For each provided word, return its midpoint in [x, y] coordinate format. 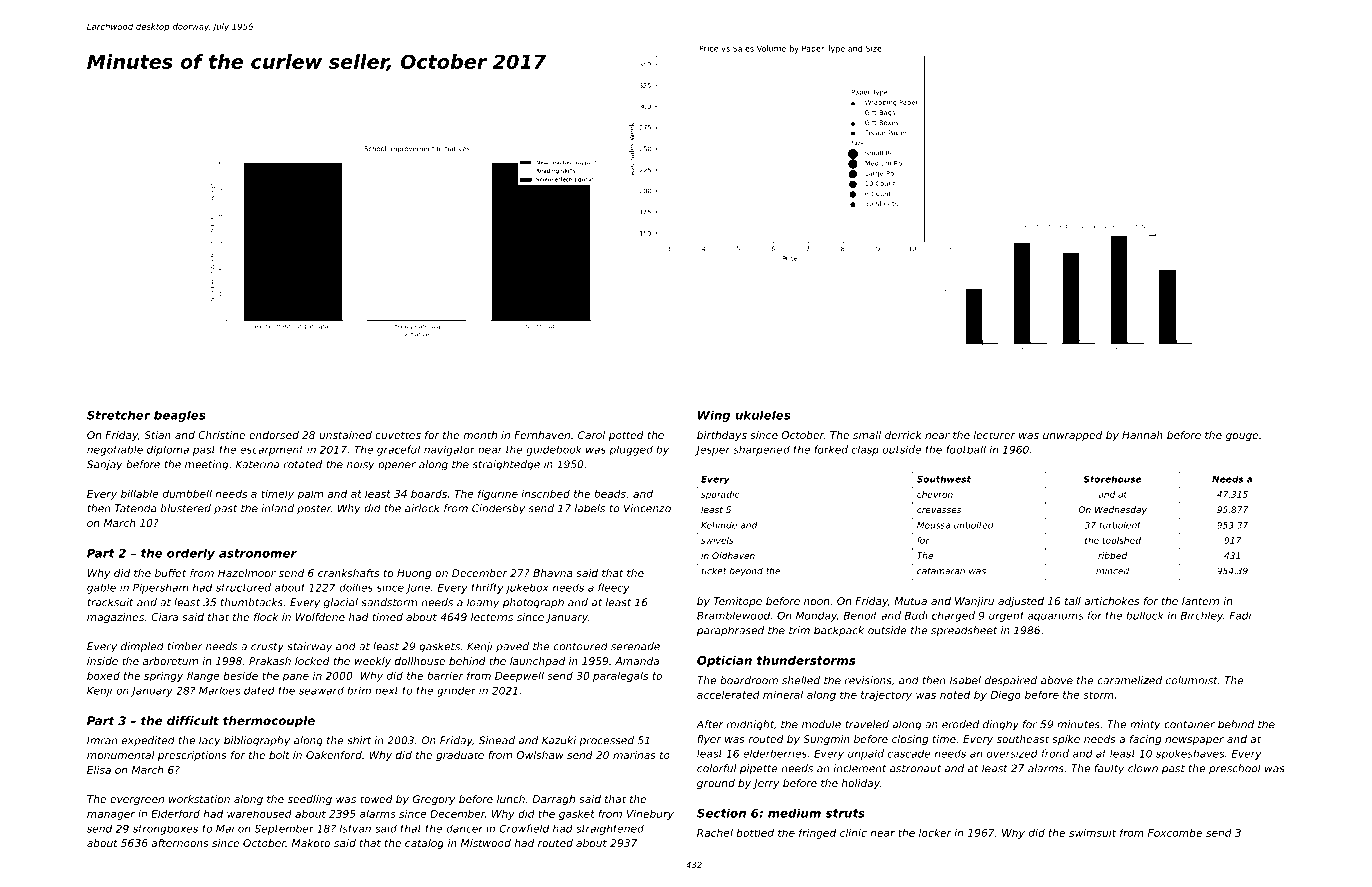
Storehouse [1113, 479]
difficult [193, 720]
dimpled [142, 647]
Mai [225, 828]
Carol [591, 435]
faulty [1109, 769]
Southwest [944, 479]
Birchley [1201, 616]
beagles [179, 416]
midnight [750, 725]
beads [610, 493]
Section [721, 813]
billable [140, 493]
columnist [1192, 680]
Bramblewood [733, 615]
